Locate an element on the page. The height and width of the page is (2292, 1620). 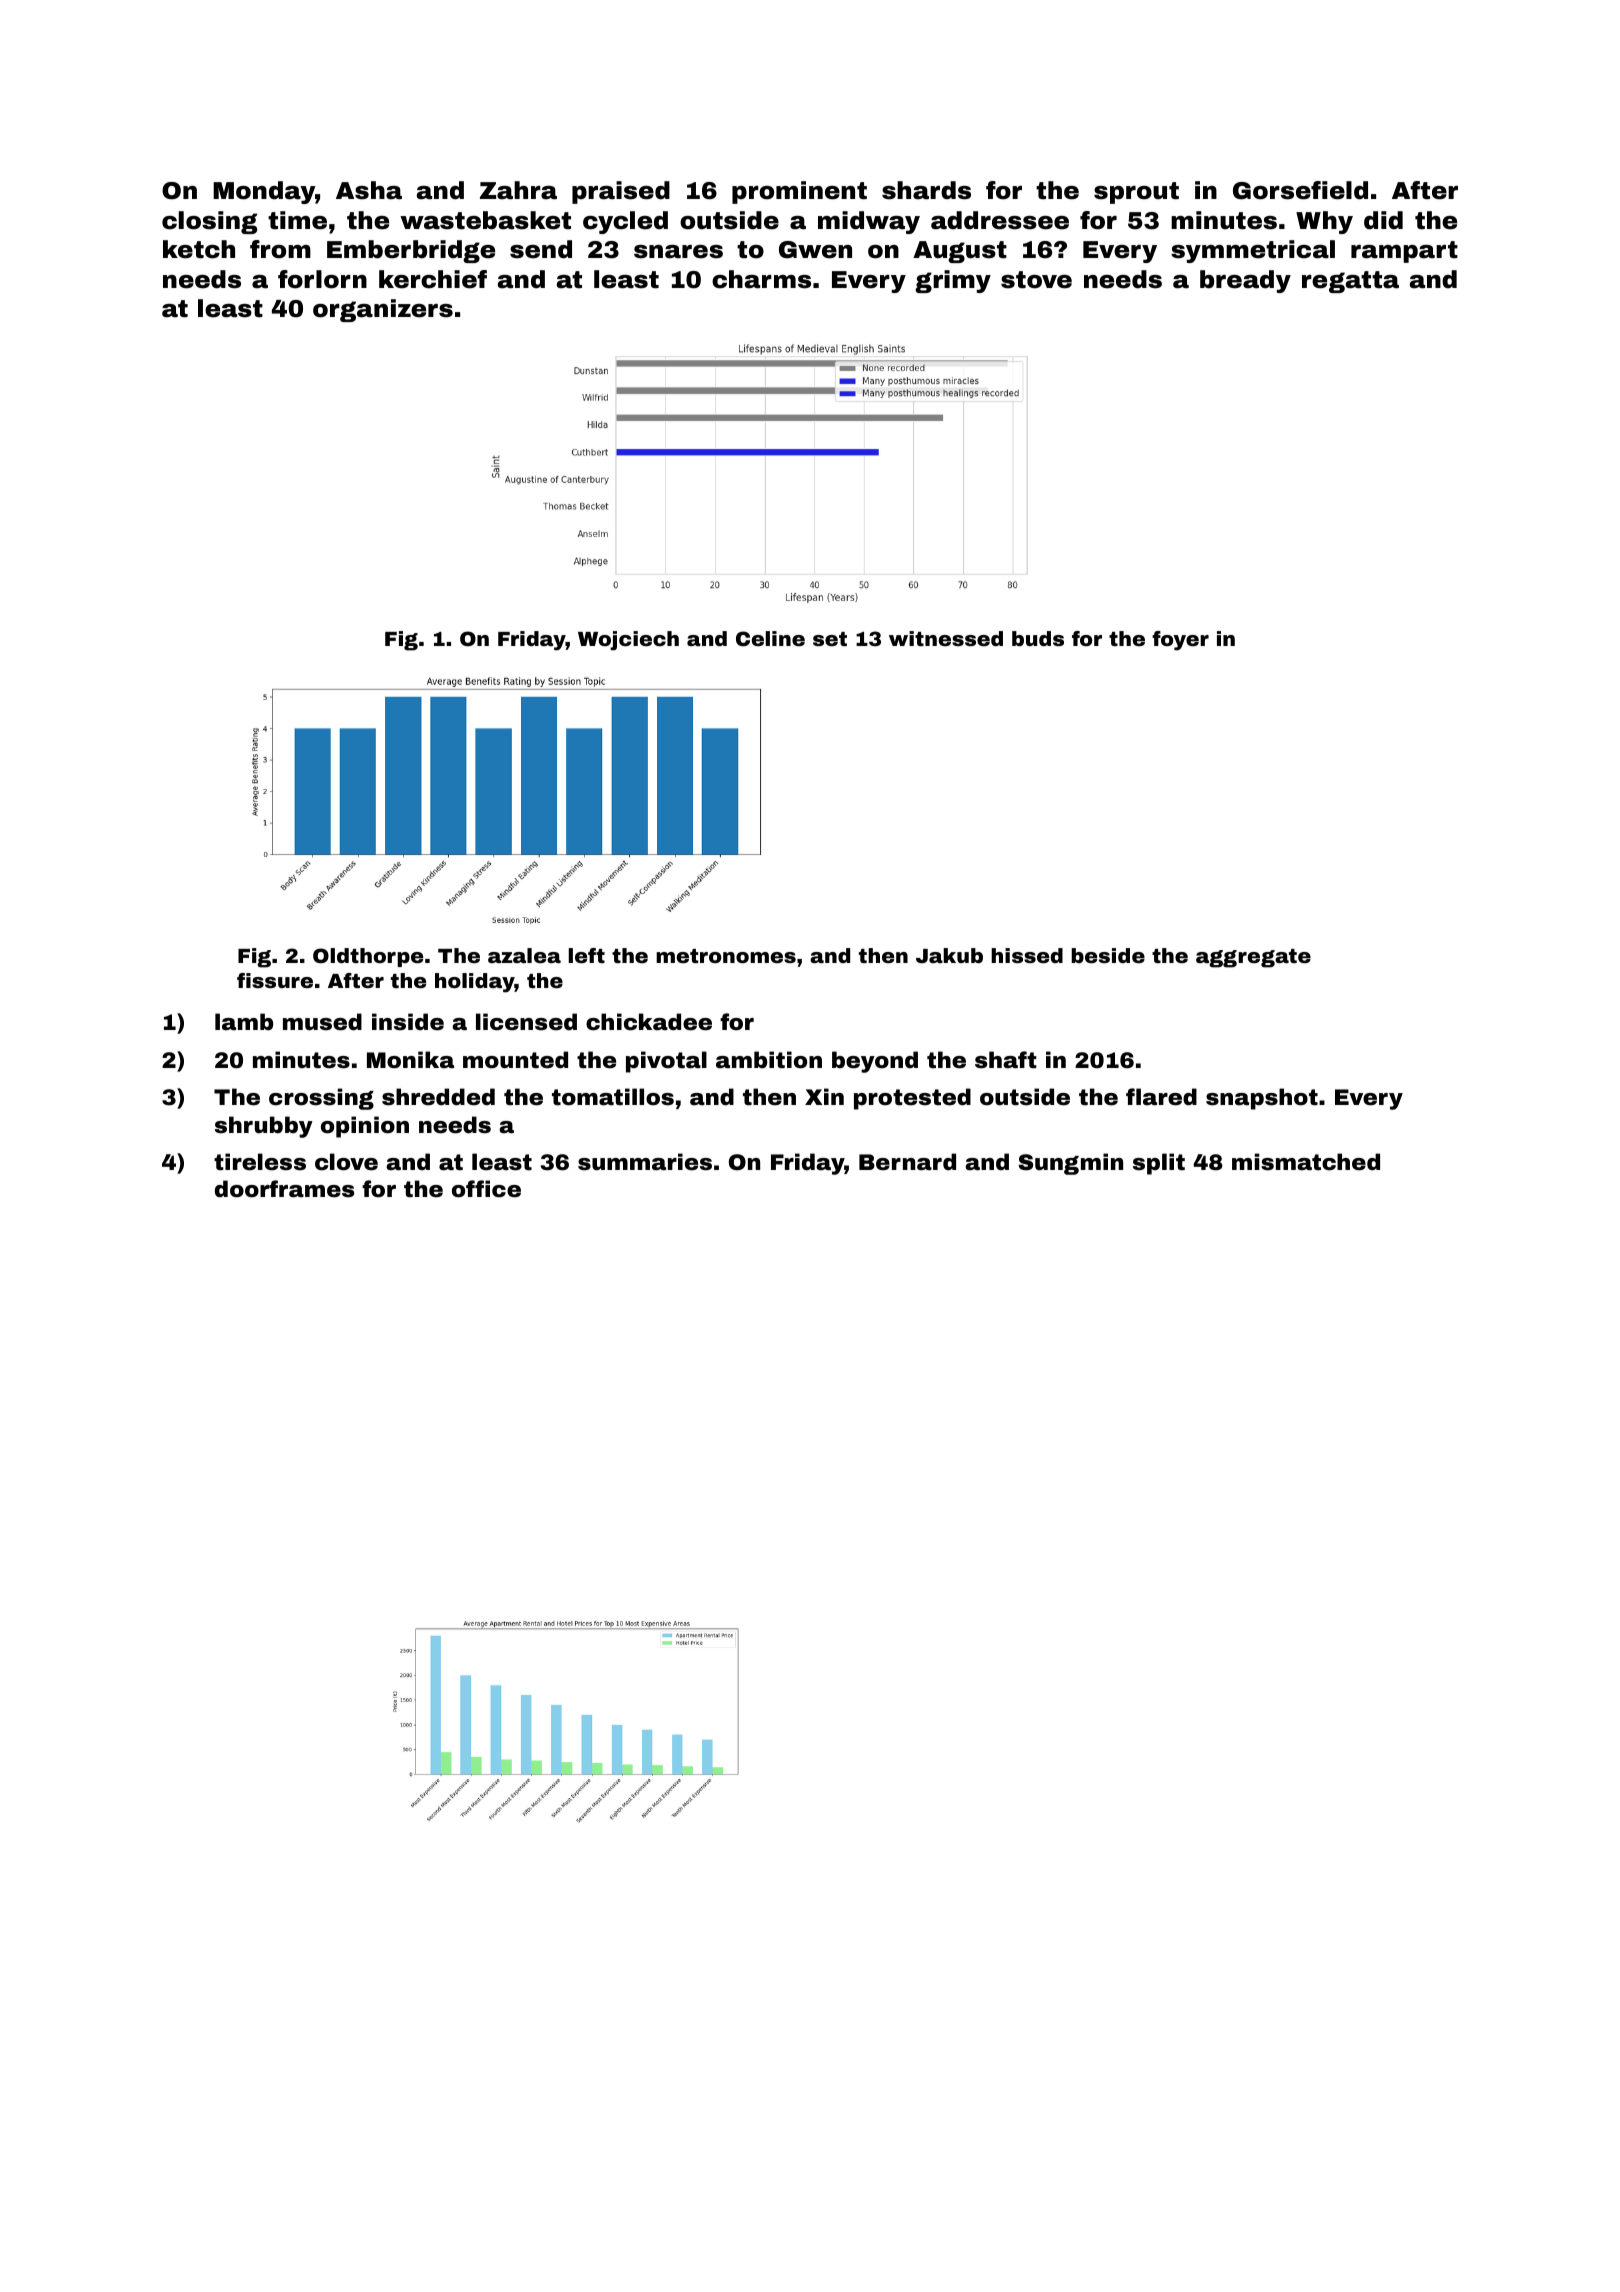
prominent is located at coordinates (799, 192).
